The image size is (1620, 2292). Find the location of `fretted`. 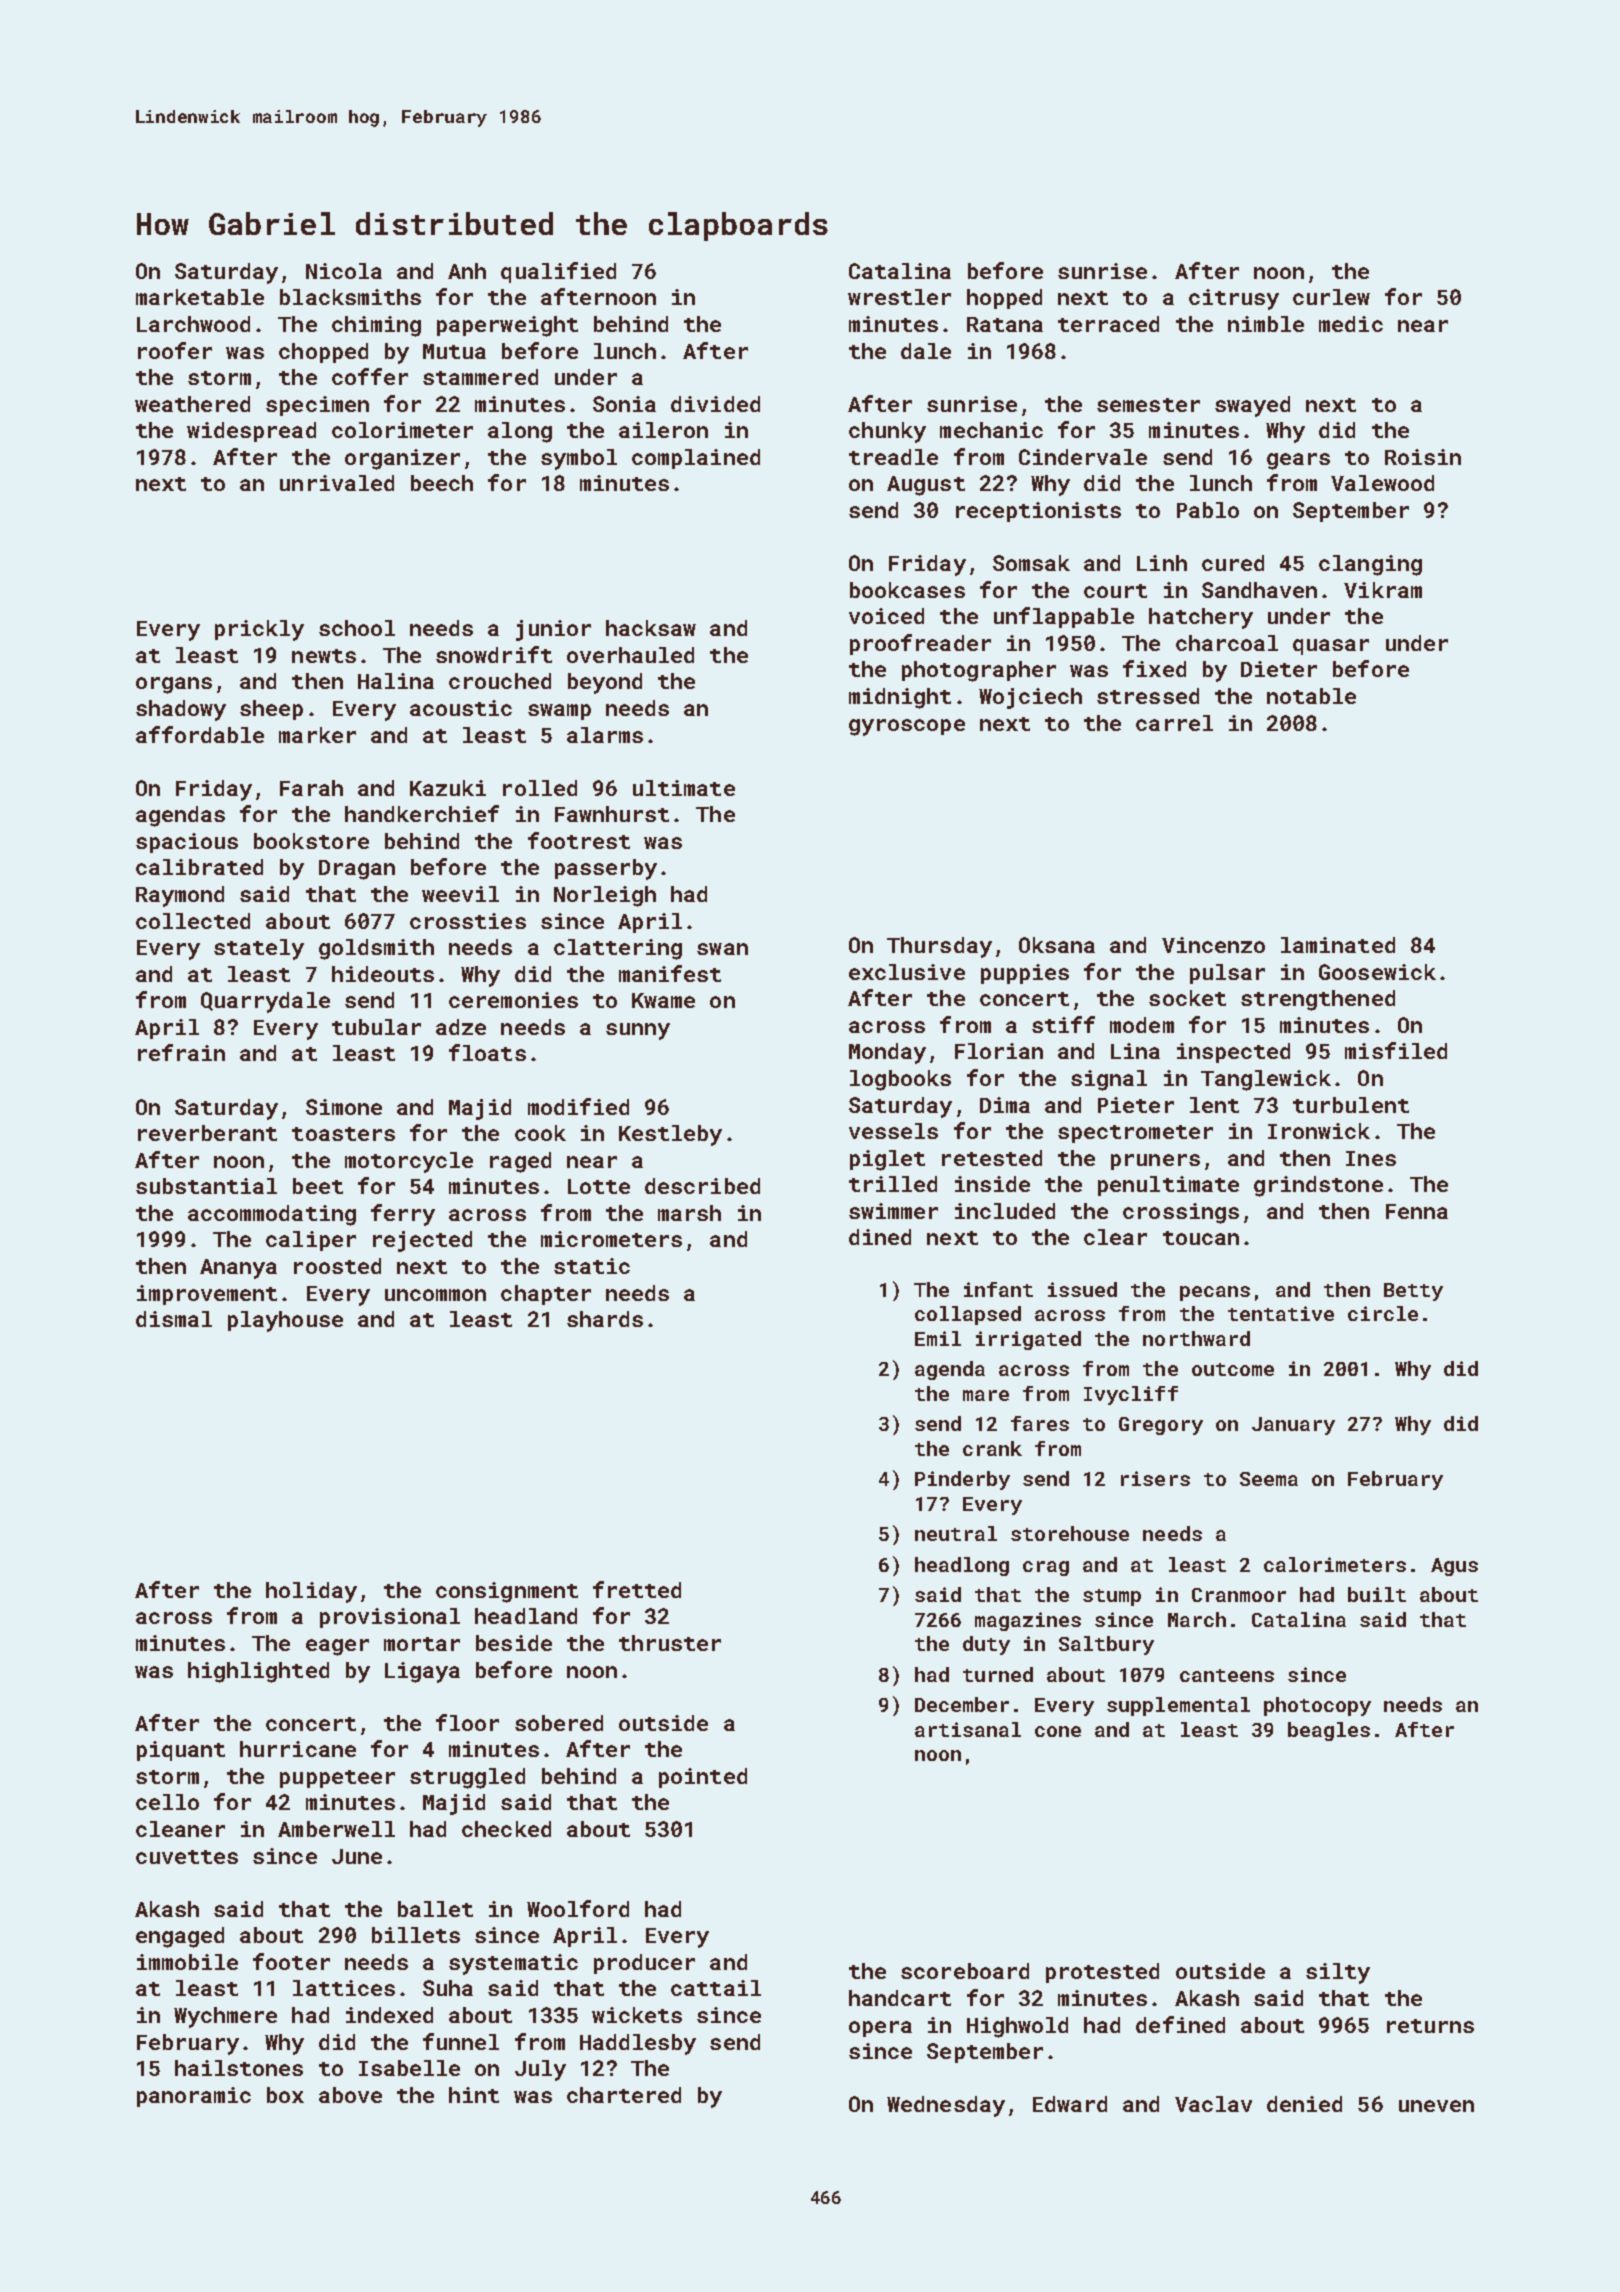

fretted is located at coordinates (637, 1589).
